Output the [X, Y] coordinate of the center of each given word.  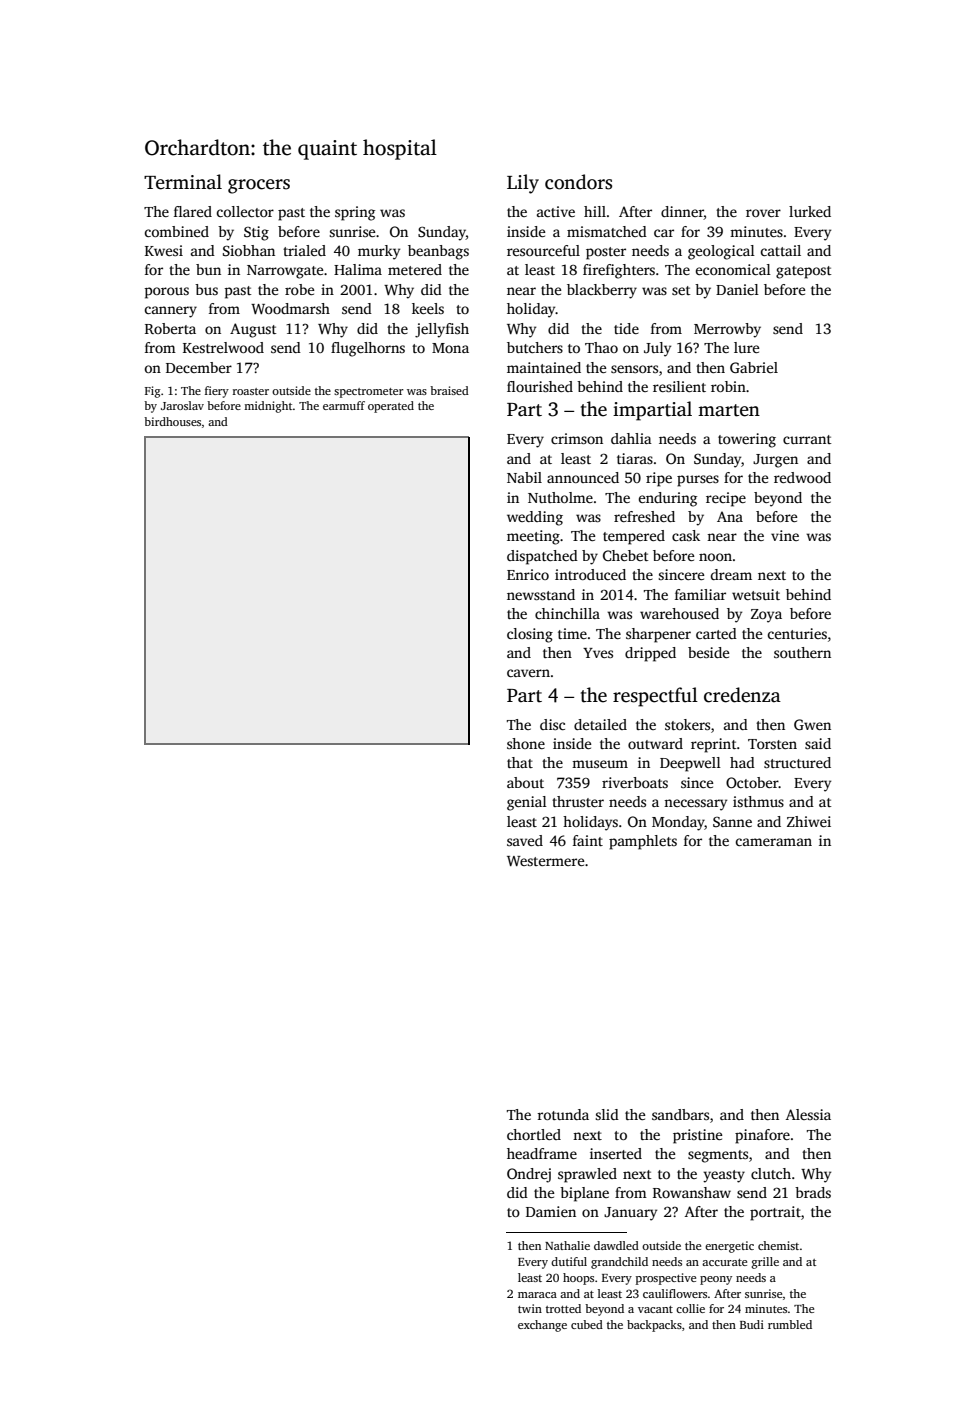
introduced [590, 574]
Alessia [808, 1114]
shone [526, 743]
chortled [534, 1134]
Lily [523, 184]
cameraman [774, 842]
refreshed [644, 516]
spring [355, 213]
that [520, 762]
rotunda [563, 1114]
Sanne [732, 822]
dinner [682, 213]
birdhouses [172, 421]
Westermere [545, 861]
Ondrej [529, 1175]
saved [525, 840]
